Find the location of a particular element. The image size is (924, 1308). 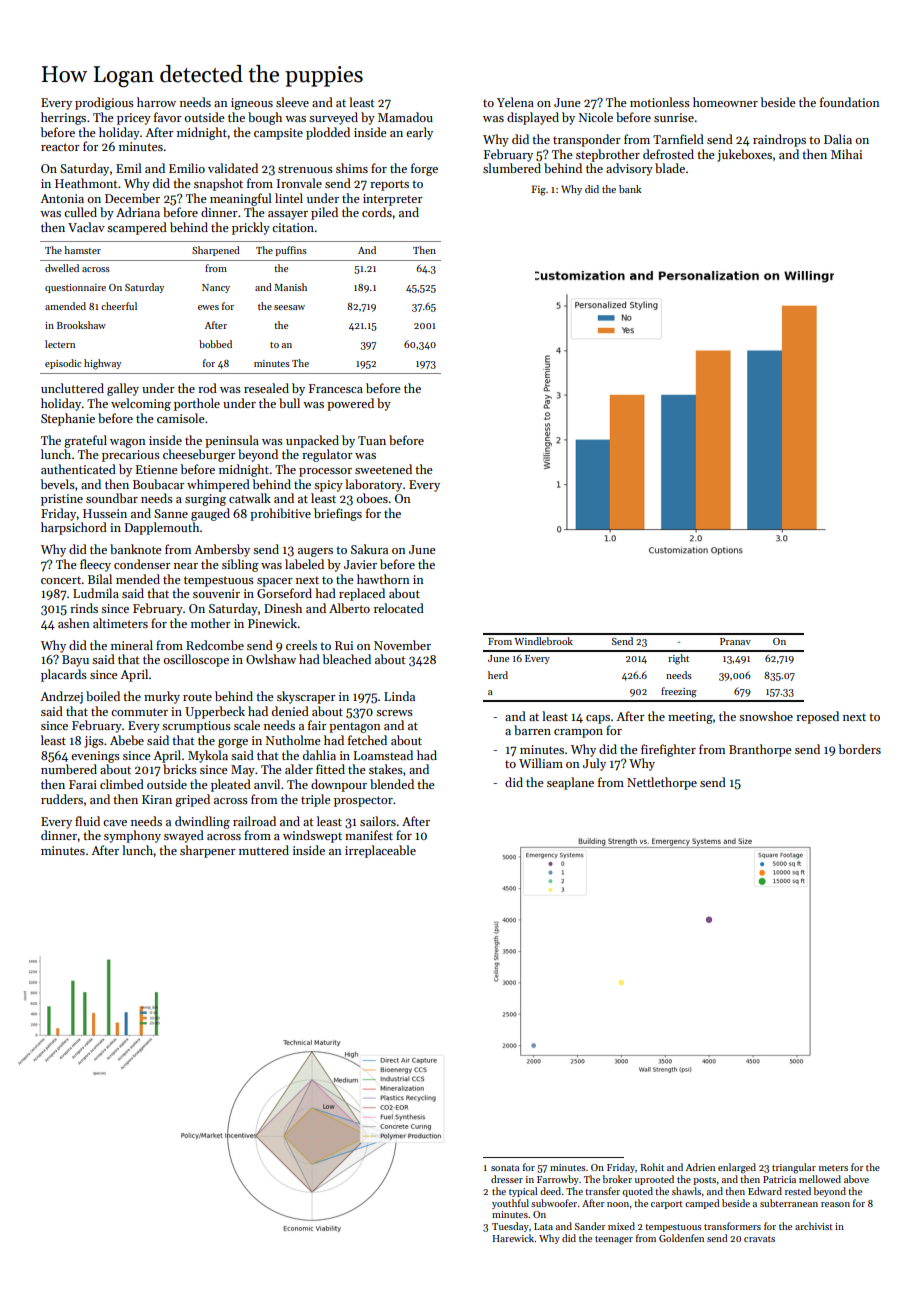

Nicole is located at coordinates (596, 117).
